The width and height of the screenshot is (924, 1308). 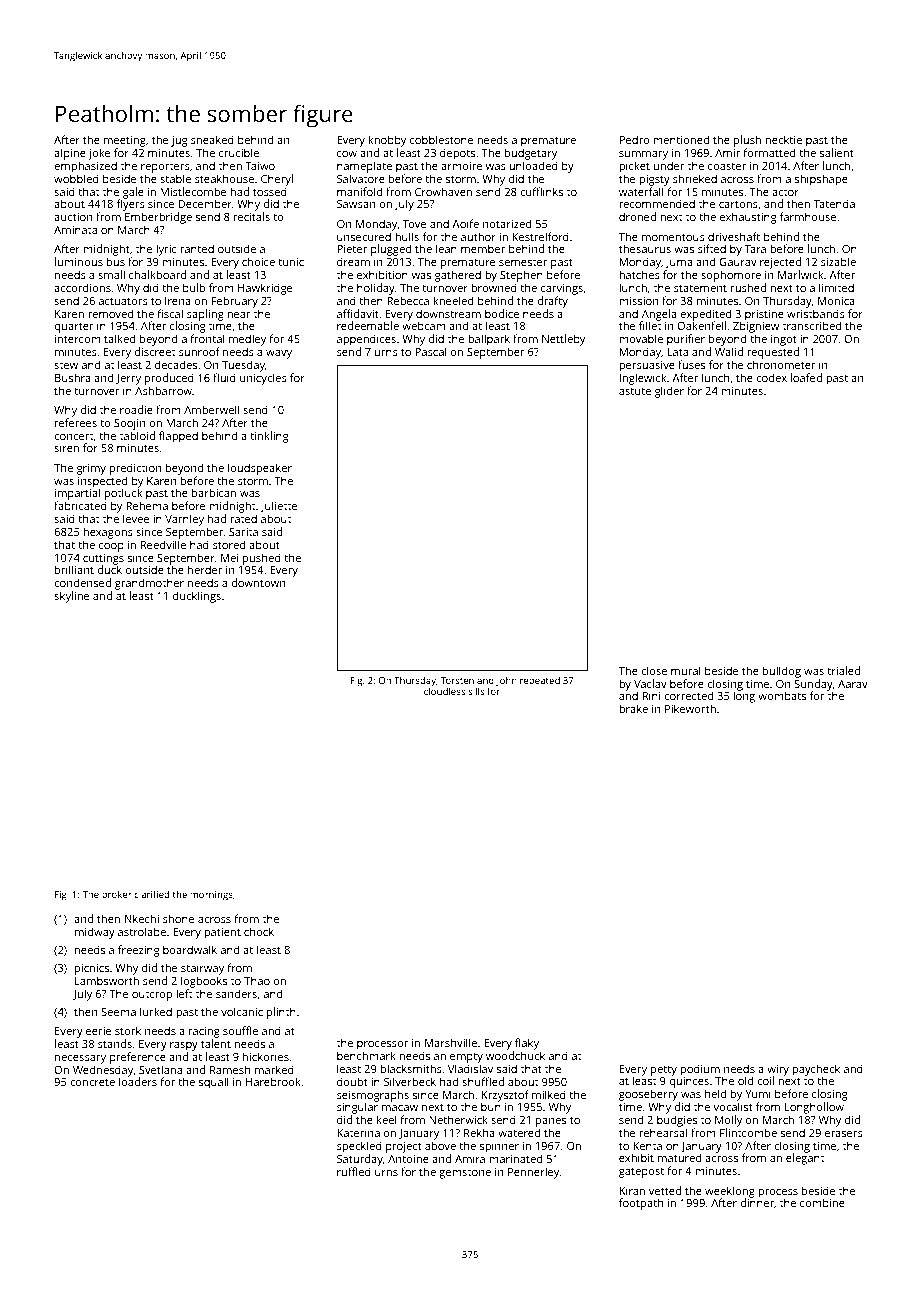 I want to click on salient, so click(x=837, y=152).
